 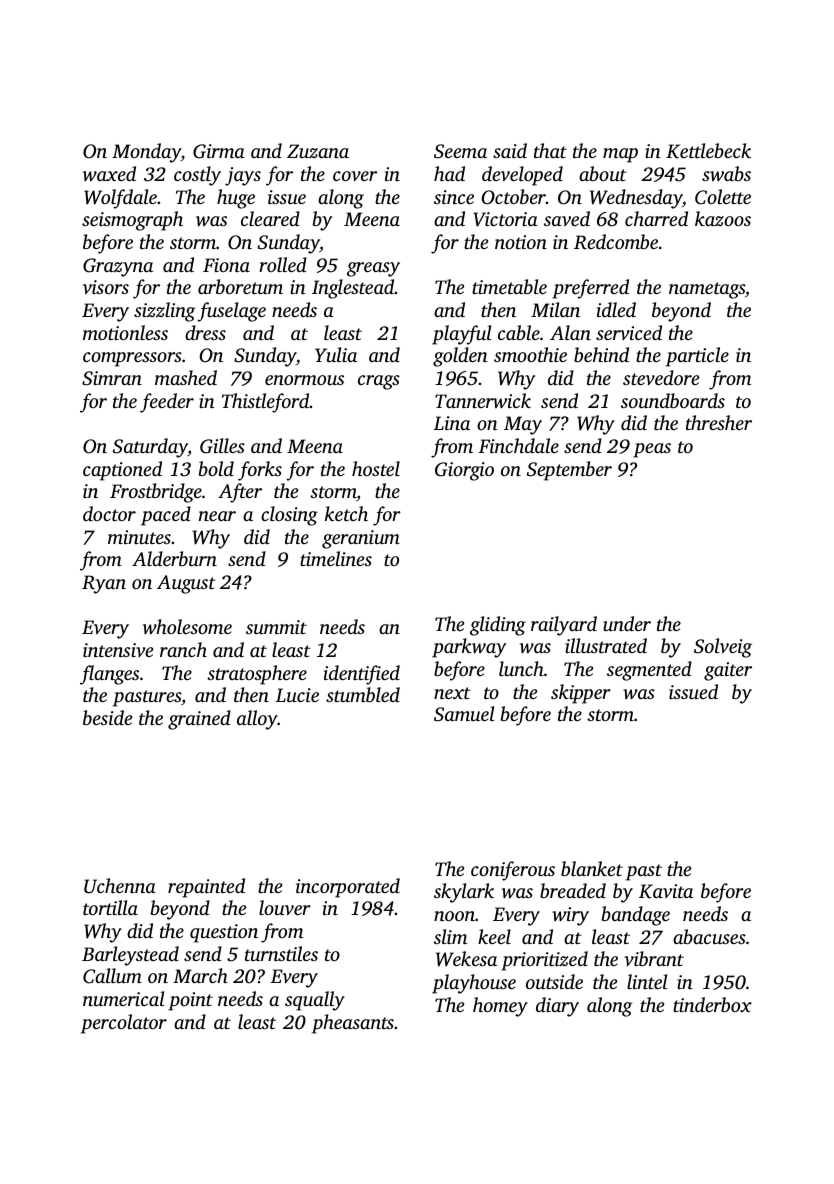 I want to click on tinderbox, so click(x=712, y=1004).
